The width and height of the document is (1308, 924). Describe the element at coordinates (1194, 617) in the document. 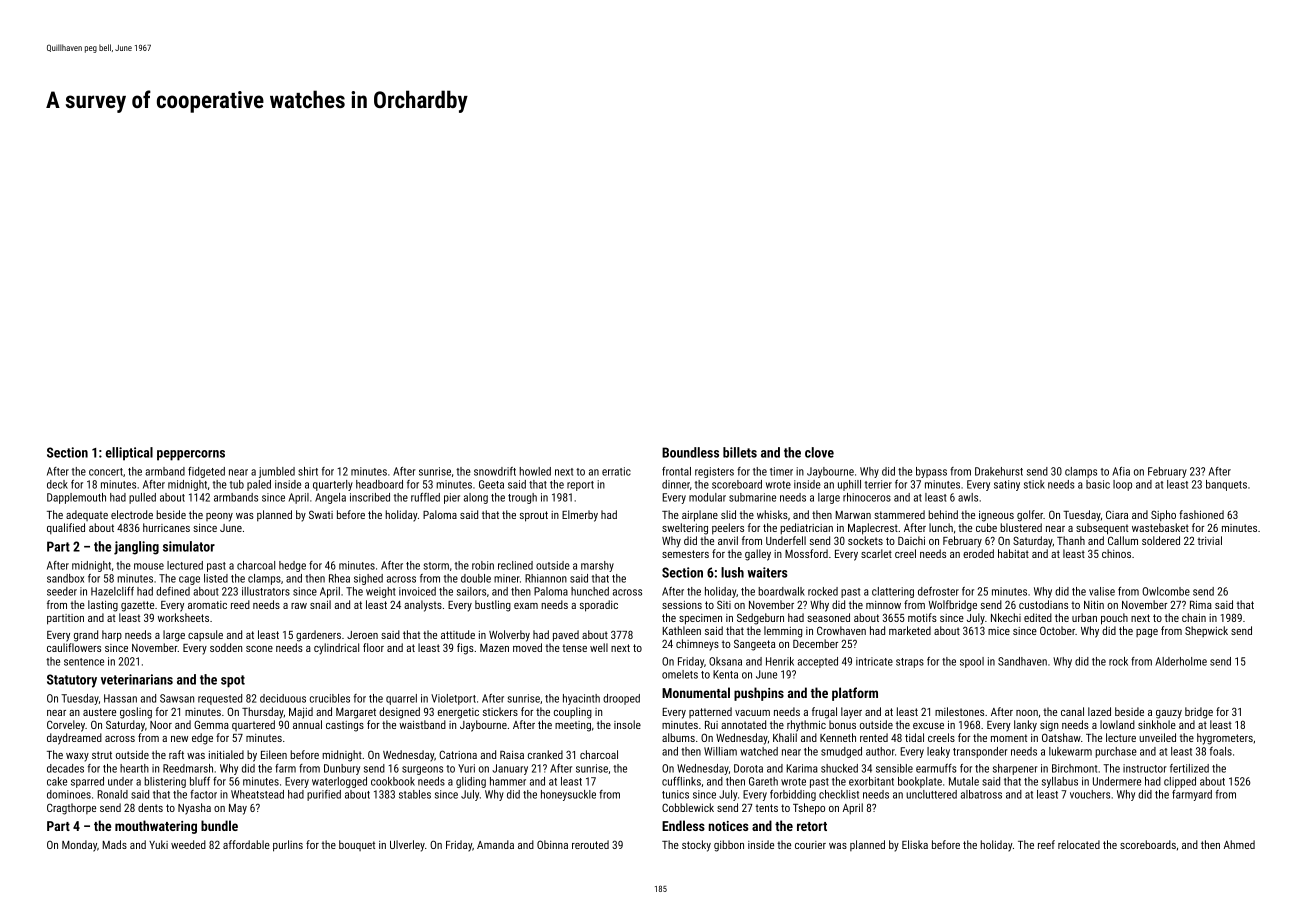

I see `chain` at that location.
